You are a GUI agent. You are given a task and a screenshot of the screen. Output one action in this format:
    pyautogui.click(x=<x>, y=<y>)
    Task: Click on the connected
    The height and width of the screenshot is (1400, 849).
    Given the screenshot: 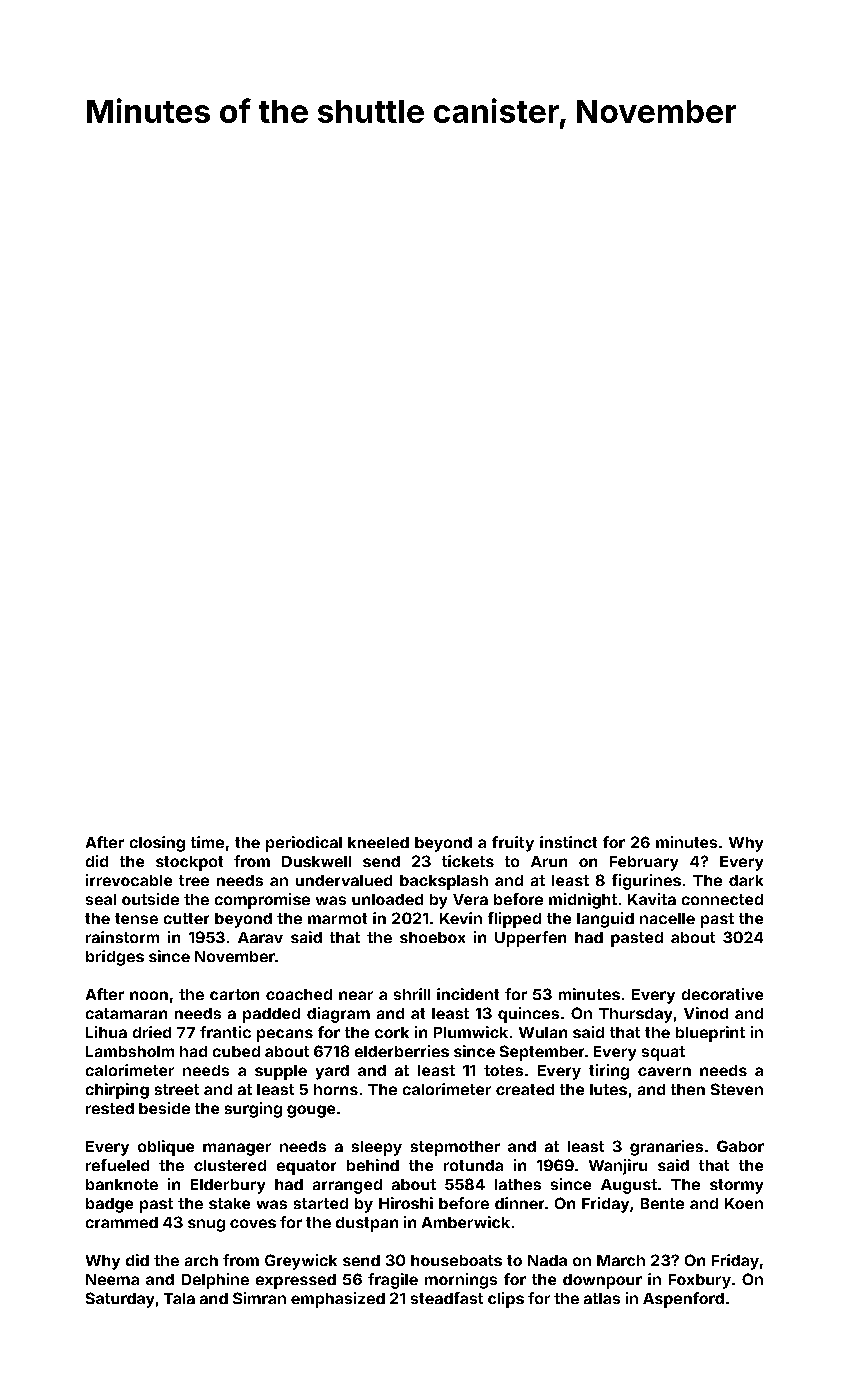 What is the action you would take?
    pyautogui.click(x=722, y=899)
